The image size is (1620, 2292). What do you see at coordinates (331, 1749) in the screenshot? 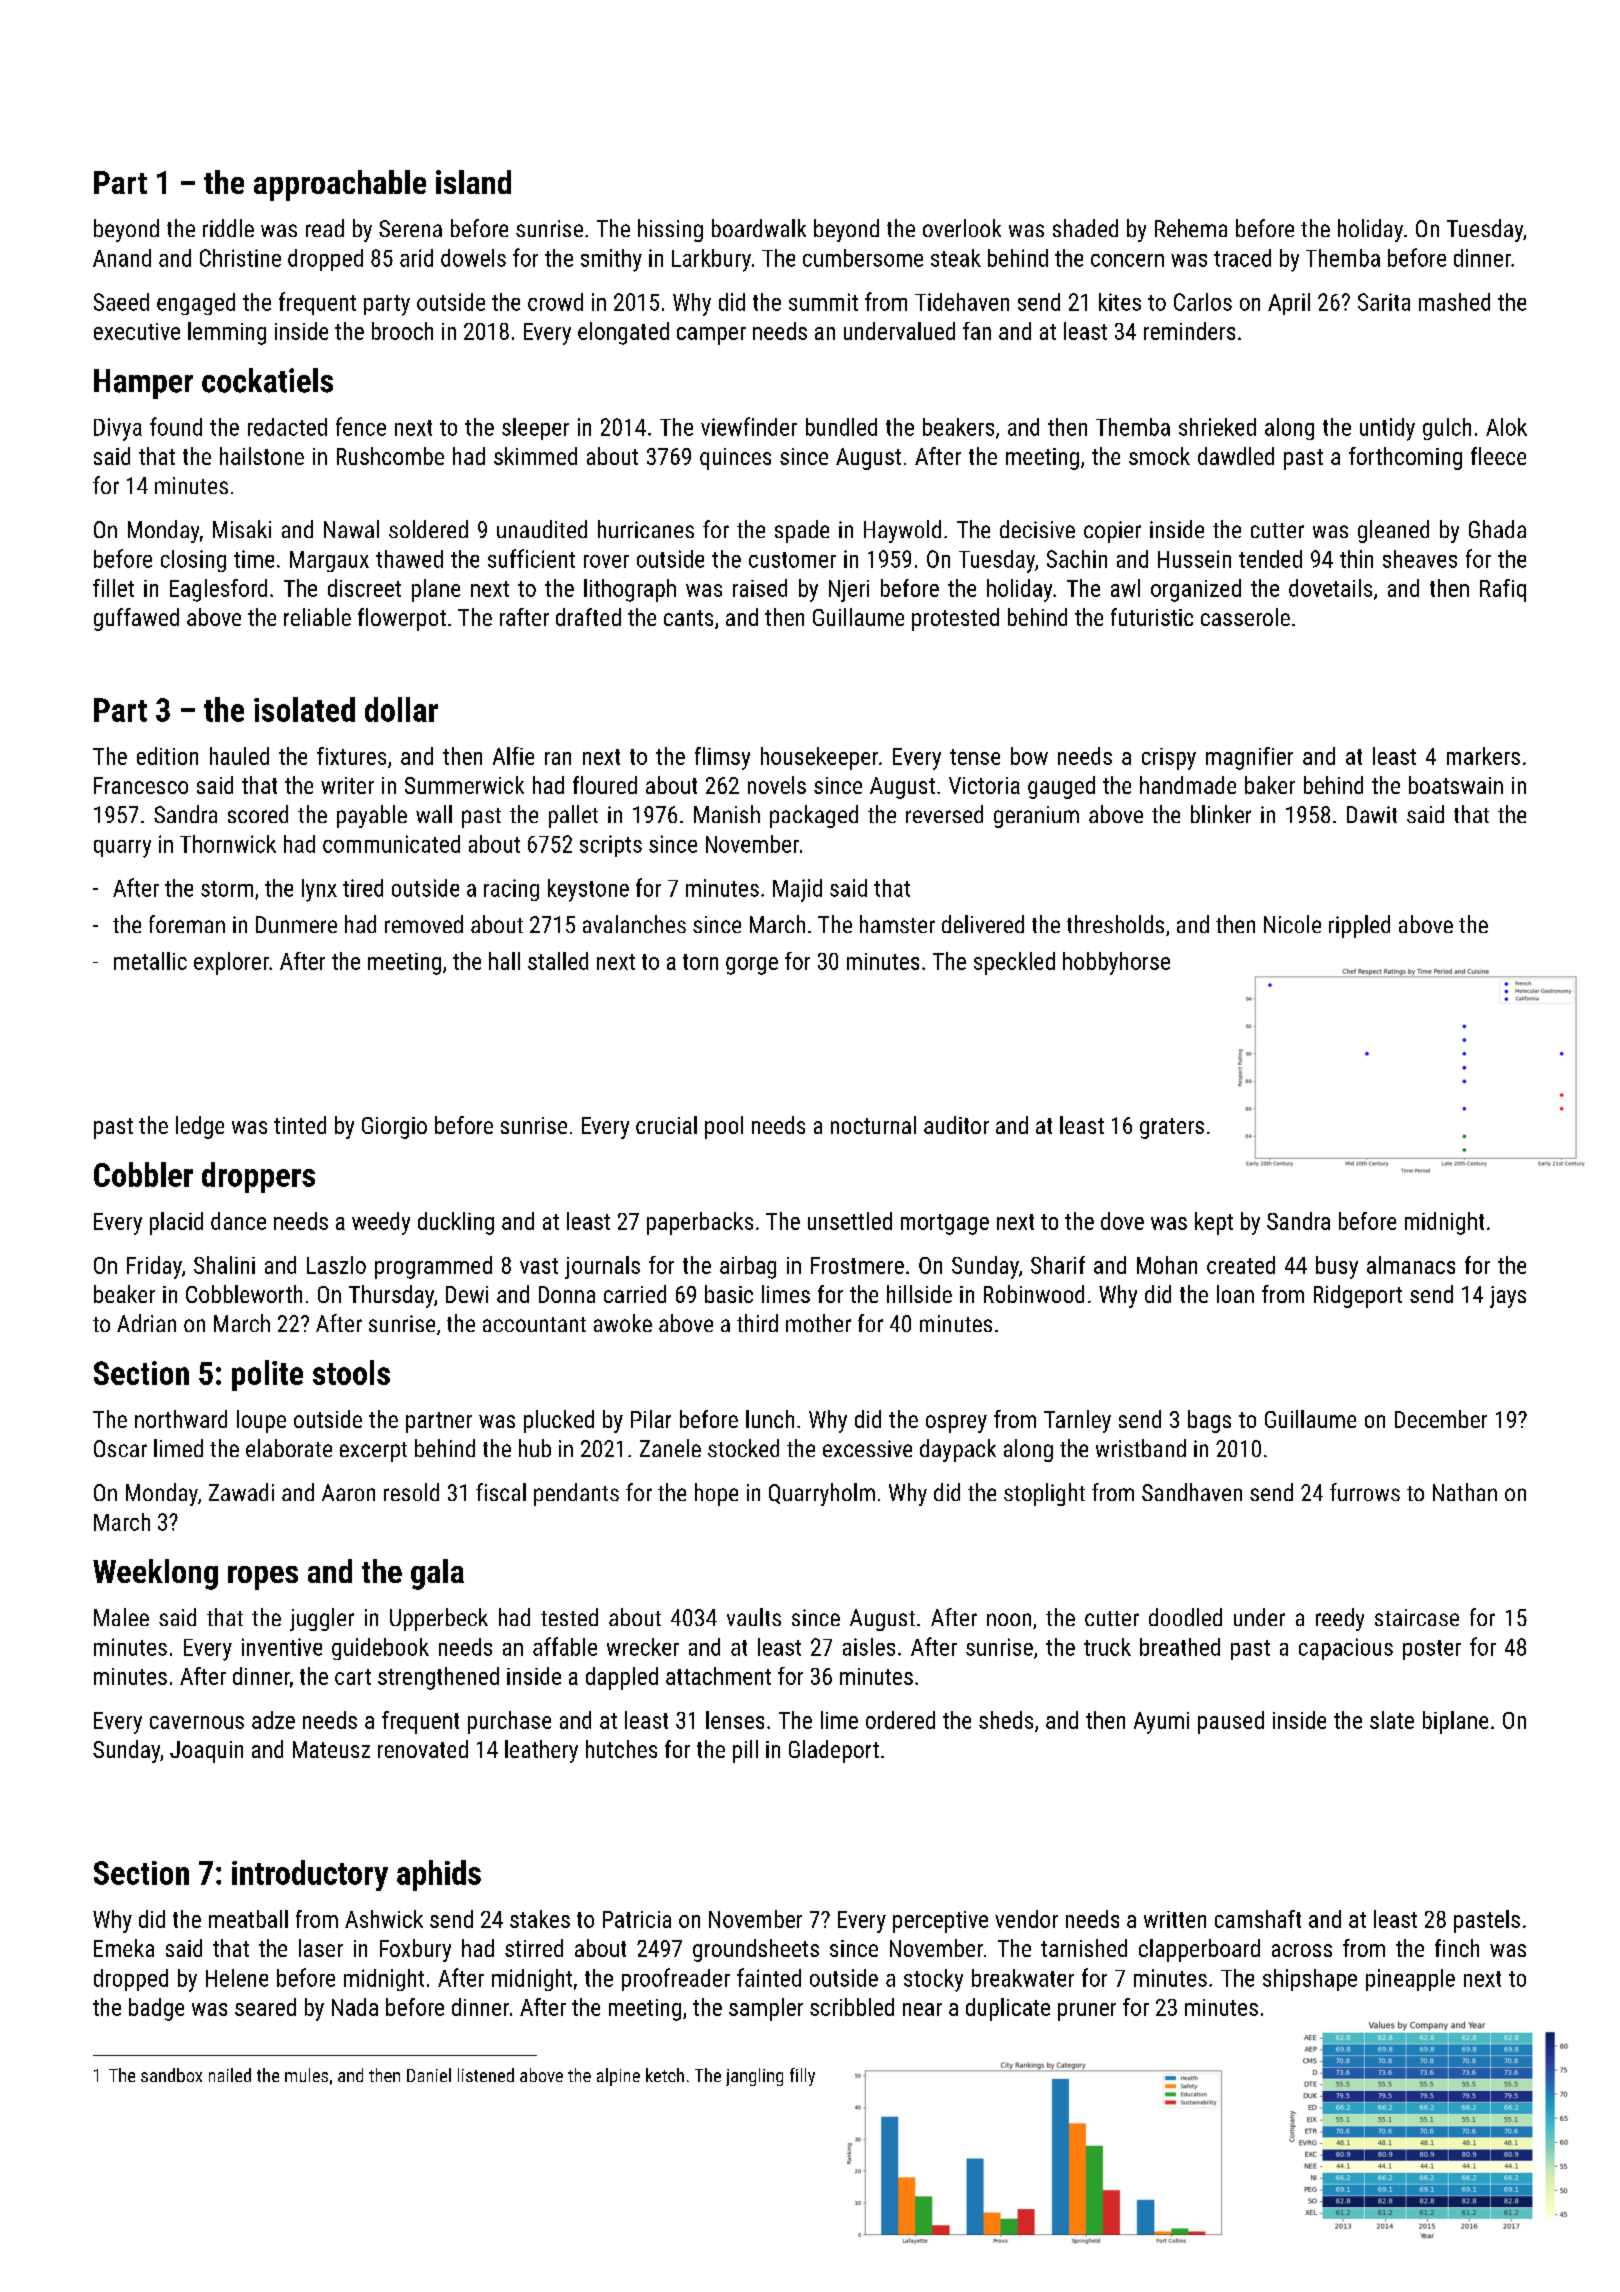
I see `Mateusz` at bounding box center [331, 1749].
